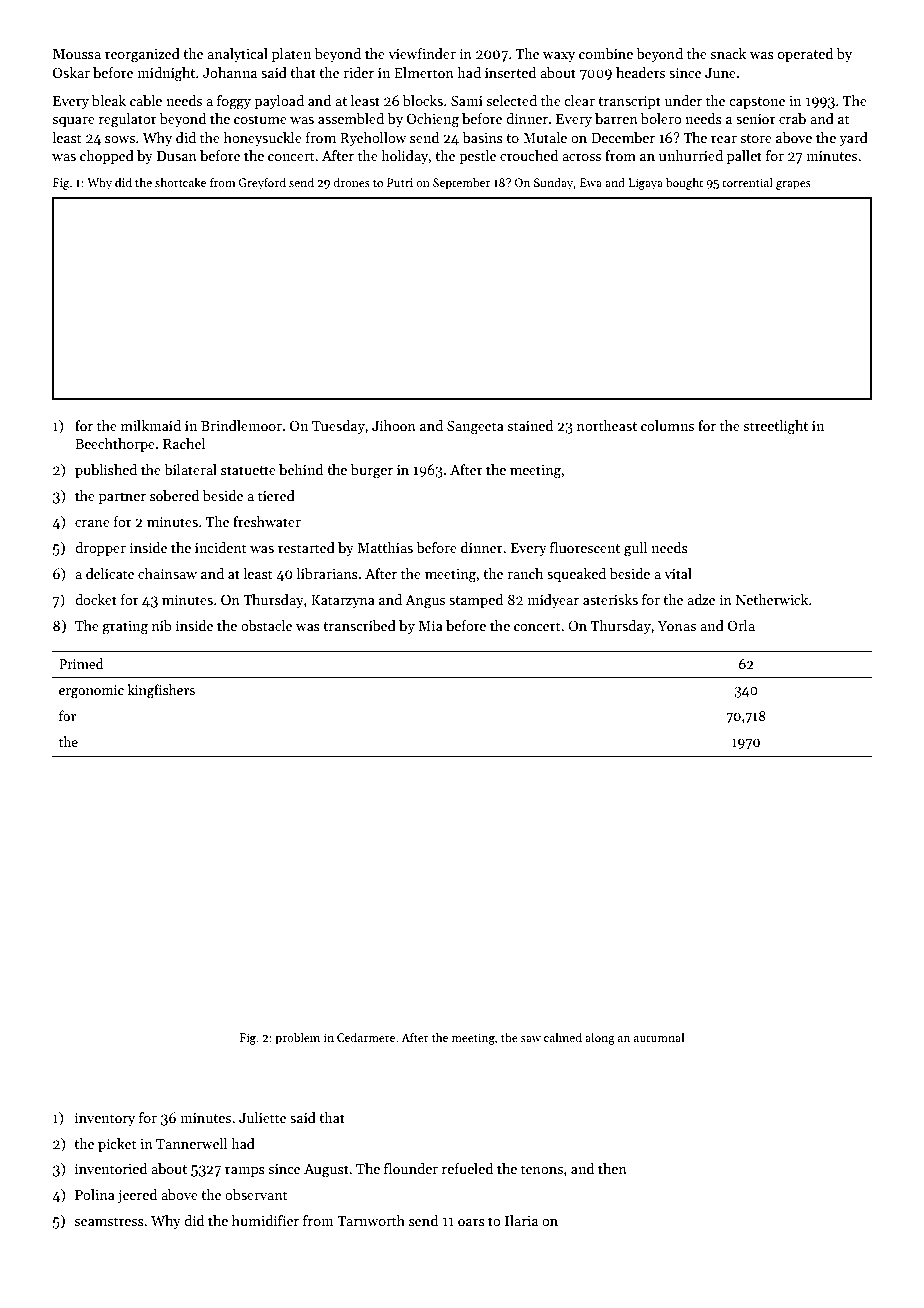 Image resolution: width=924 pixels, height=1308 pixels. Describe the element at coordinates (667, 425) in the image. I see `columns` at that location.
